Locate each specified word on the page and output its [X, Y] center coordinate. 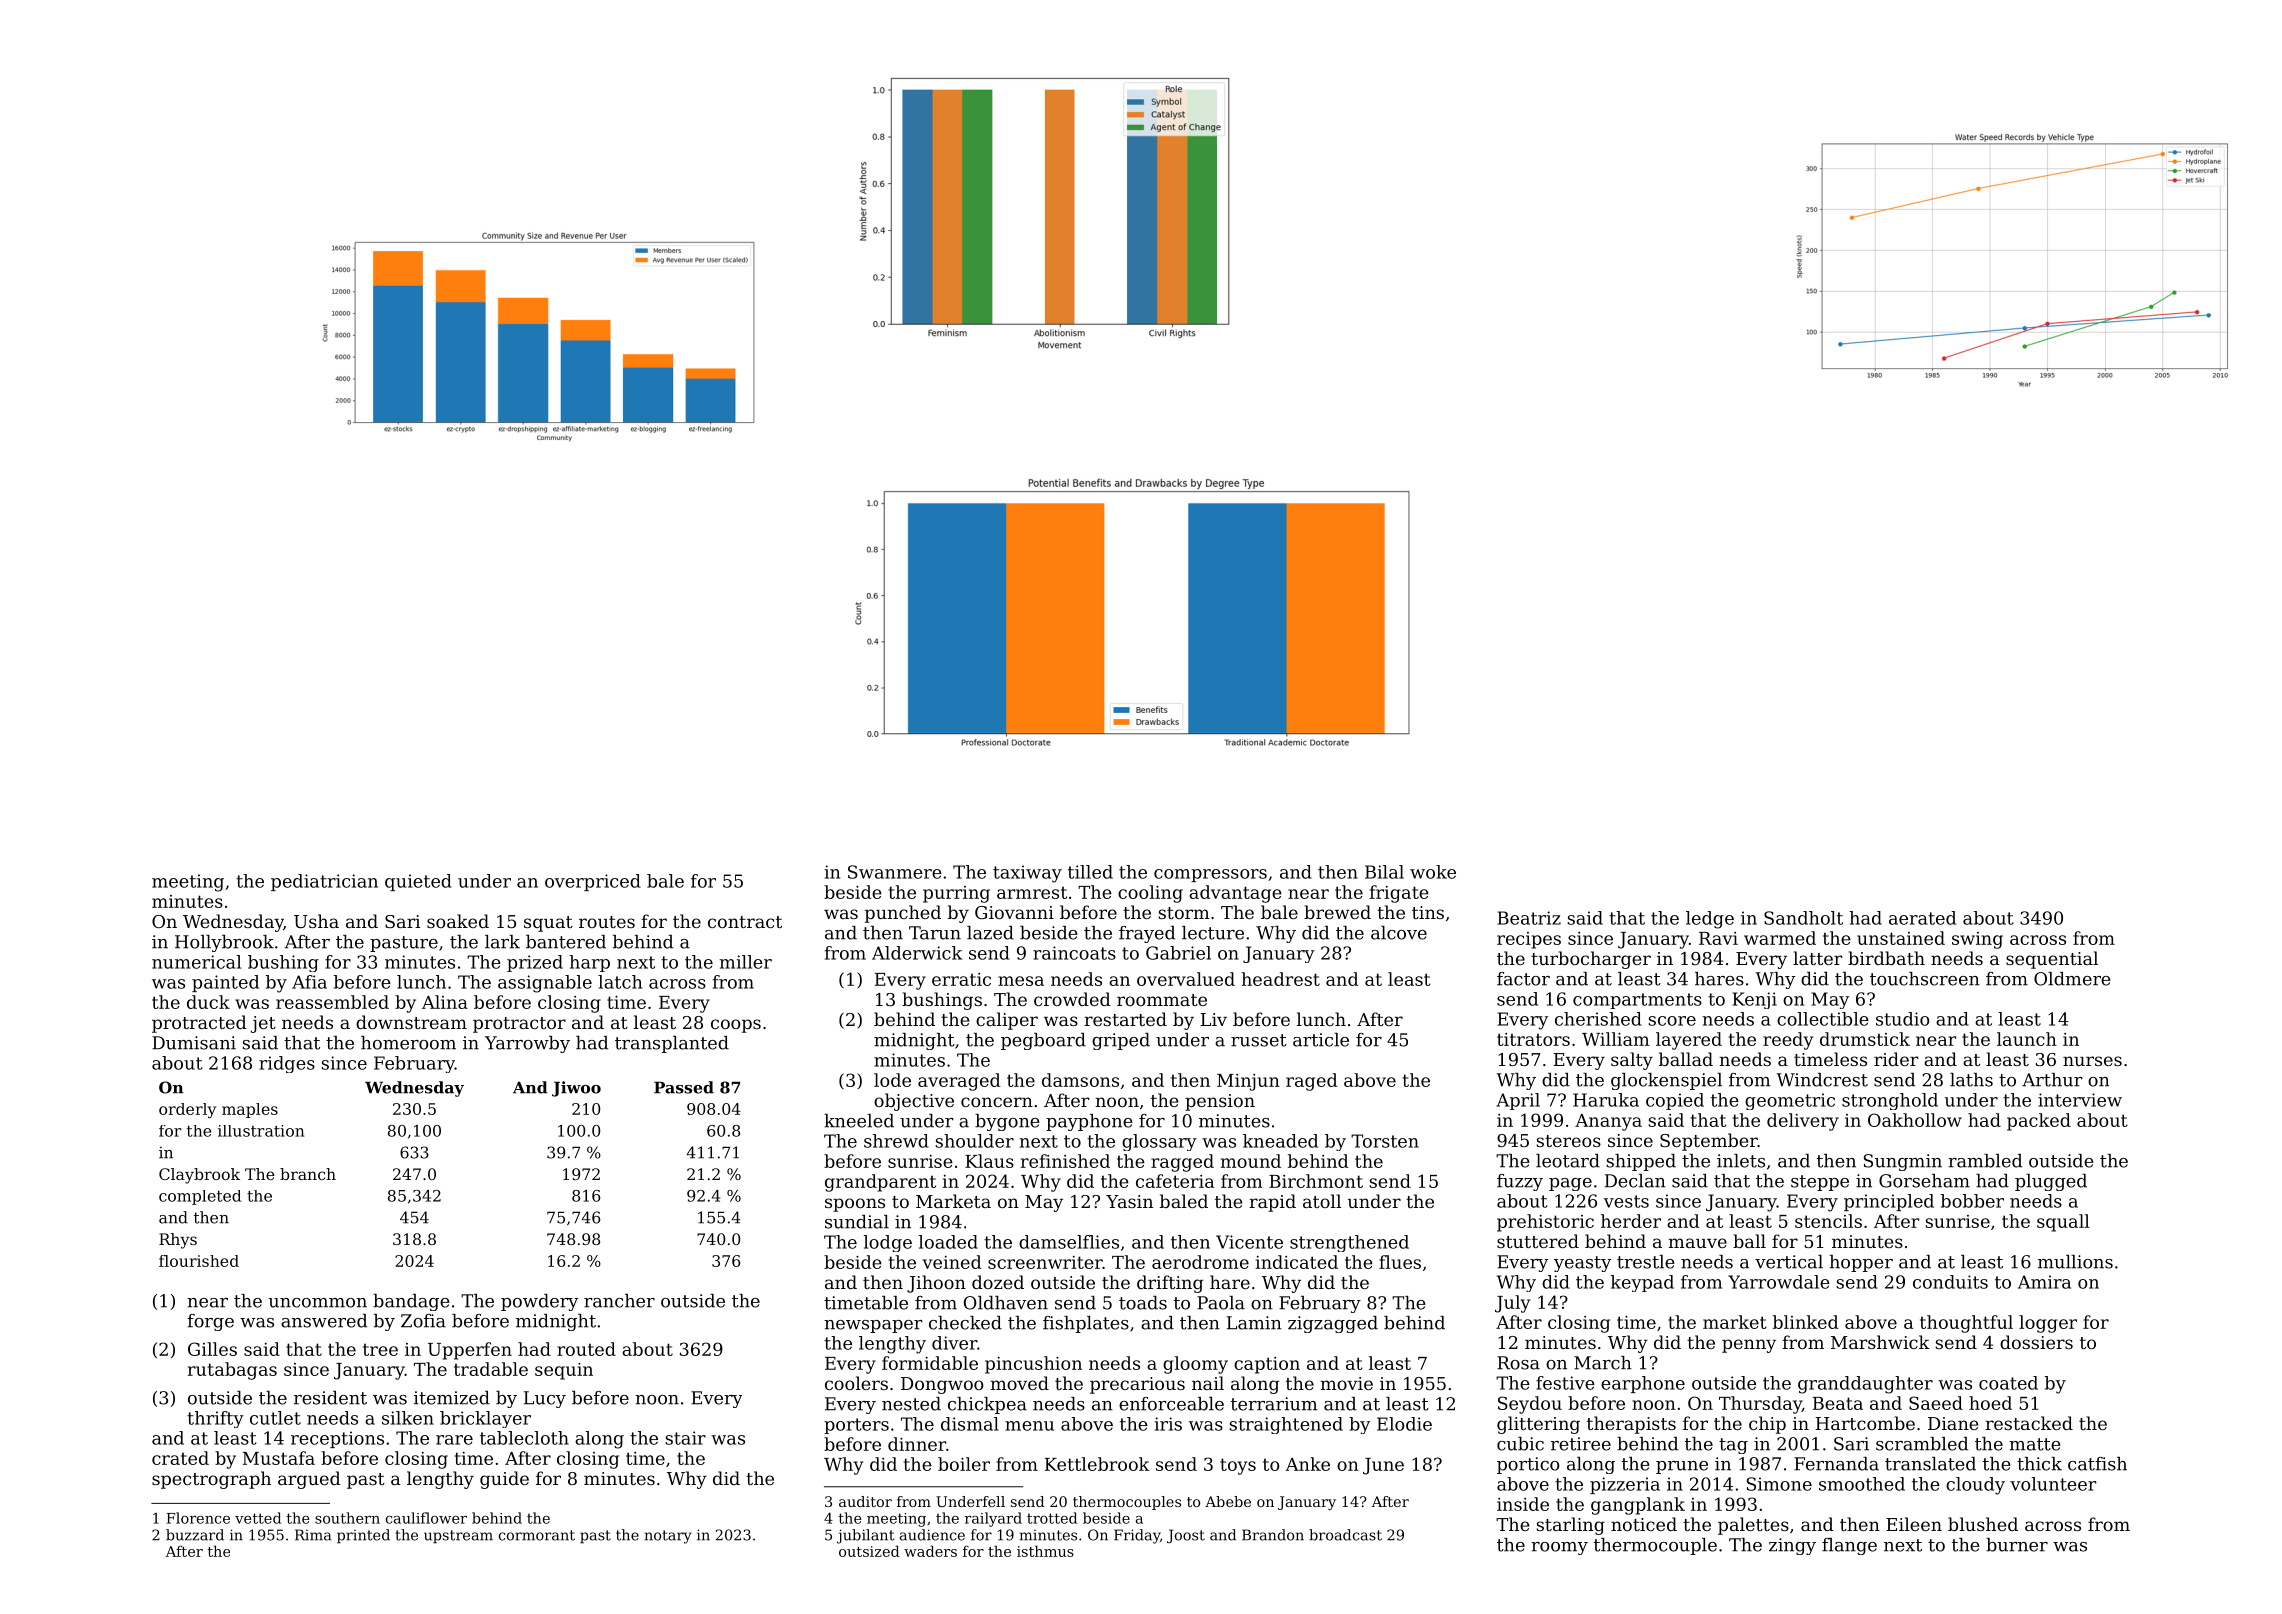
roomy [1559, 1548]
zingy [1792, 1546]
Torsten [1385, 1141]
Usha [316, 921]
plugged [2051, 1182]
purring [956, 894]
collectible [1823, 1019]
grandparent [880, 1183]
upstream [458, 1537]
